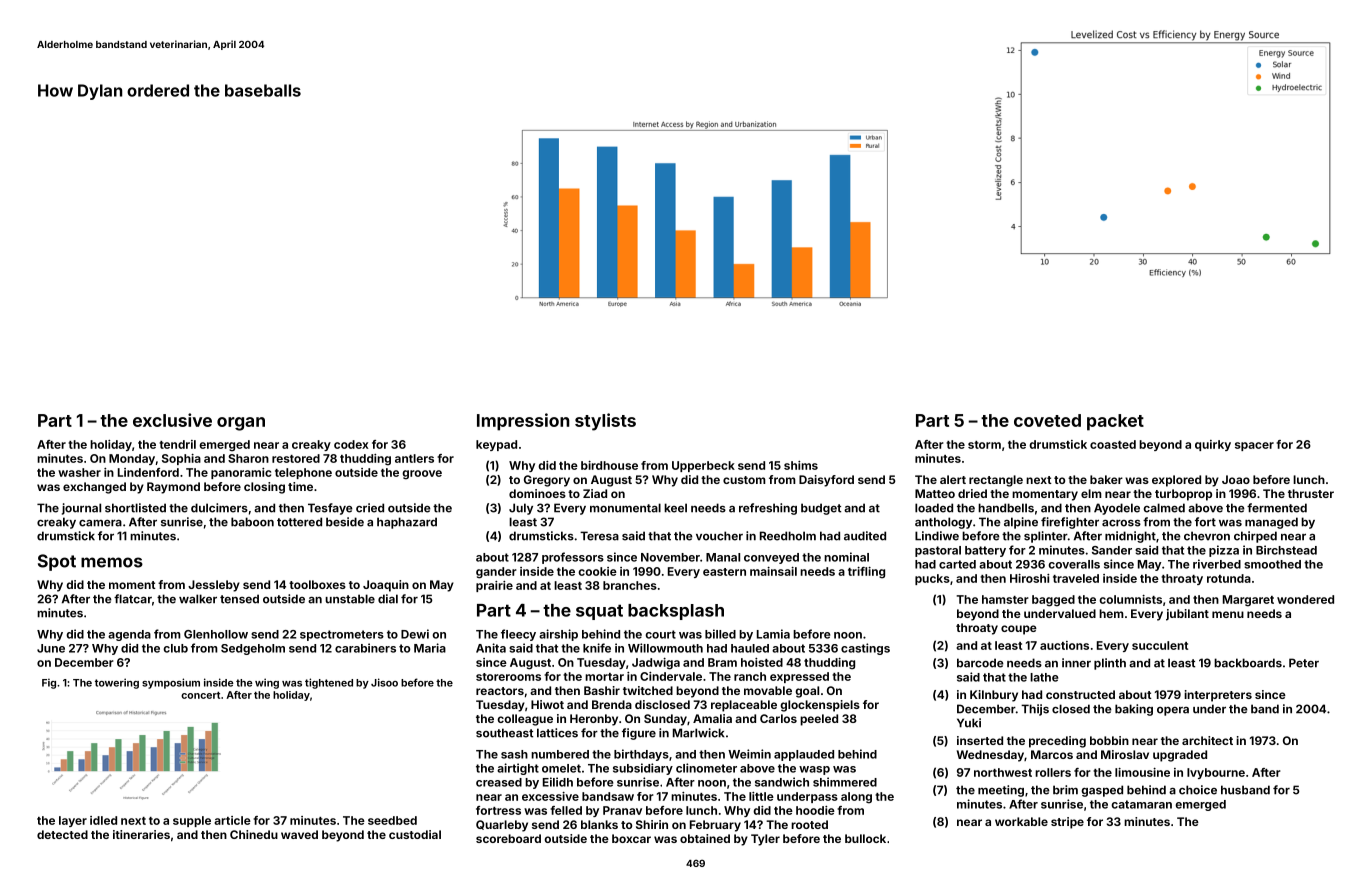 The width and height of the document is (1372, 887). I want to click on Joao, so click(1236, 479).
